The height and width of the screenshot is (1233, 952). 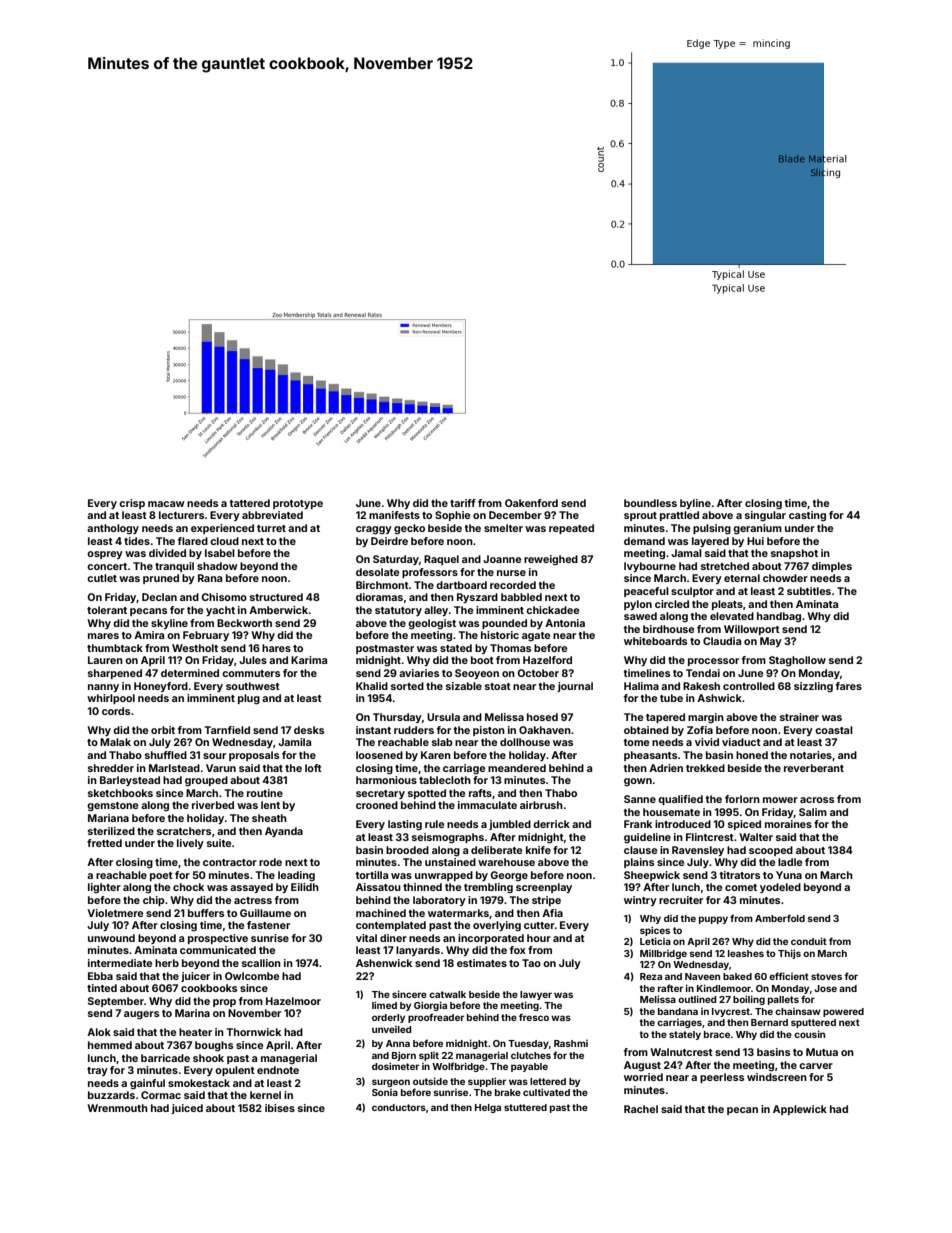 I want to click on derrick, so click(x=551, y=824).
